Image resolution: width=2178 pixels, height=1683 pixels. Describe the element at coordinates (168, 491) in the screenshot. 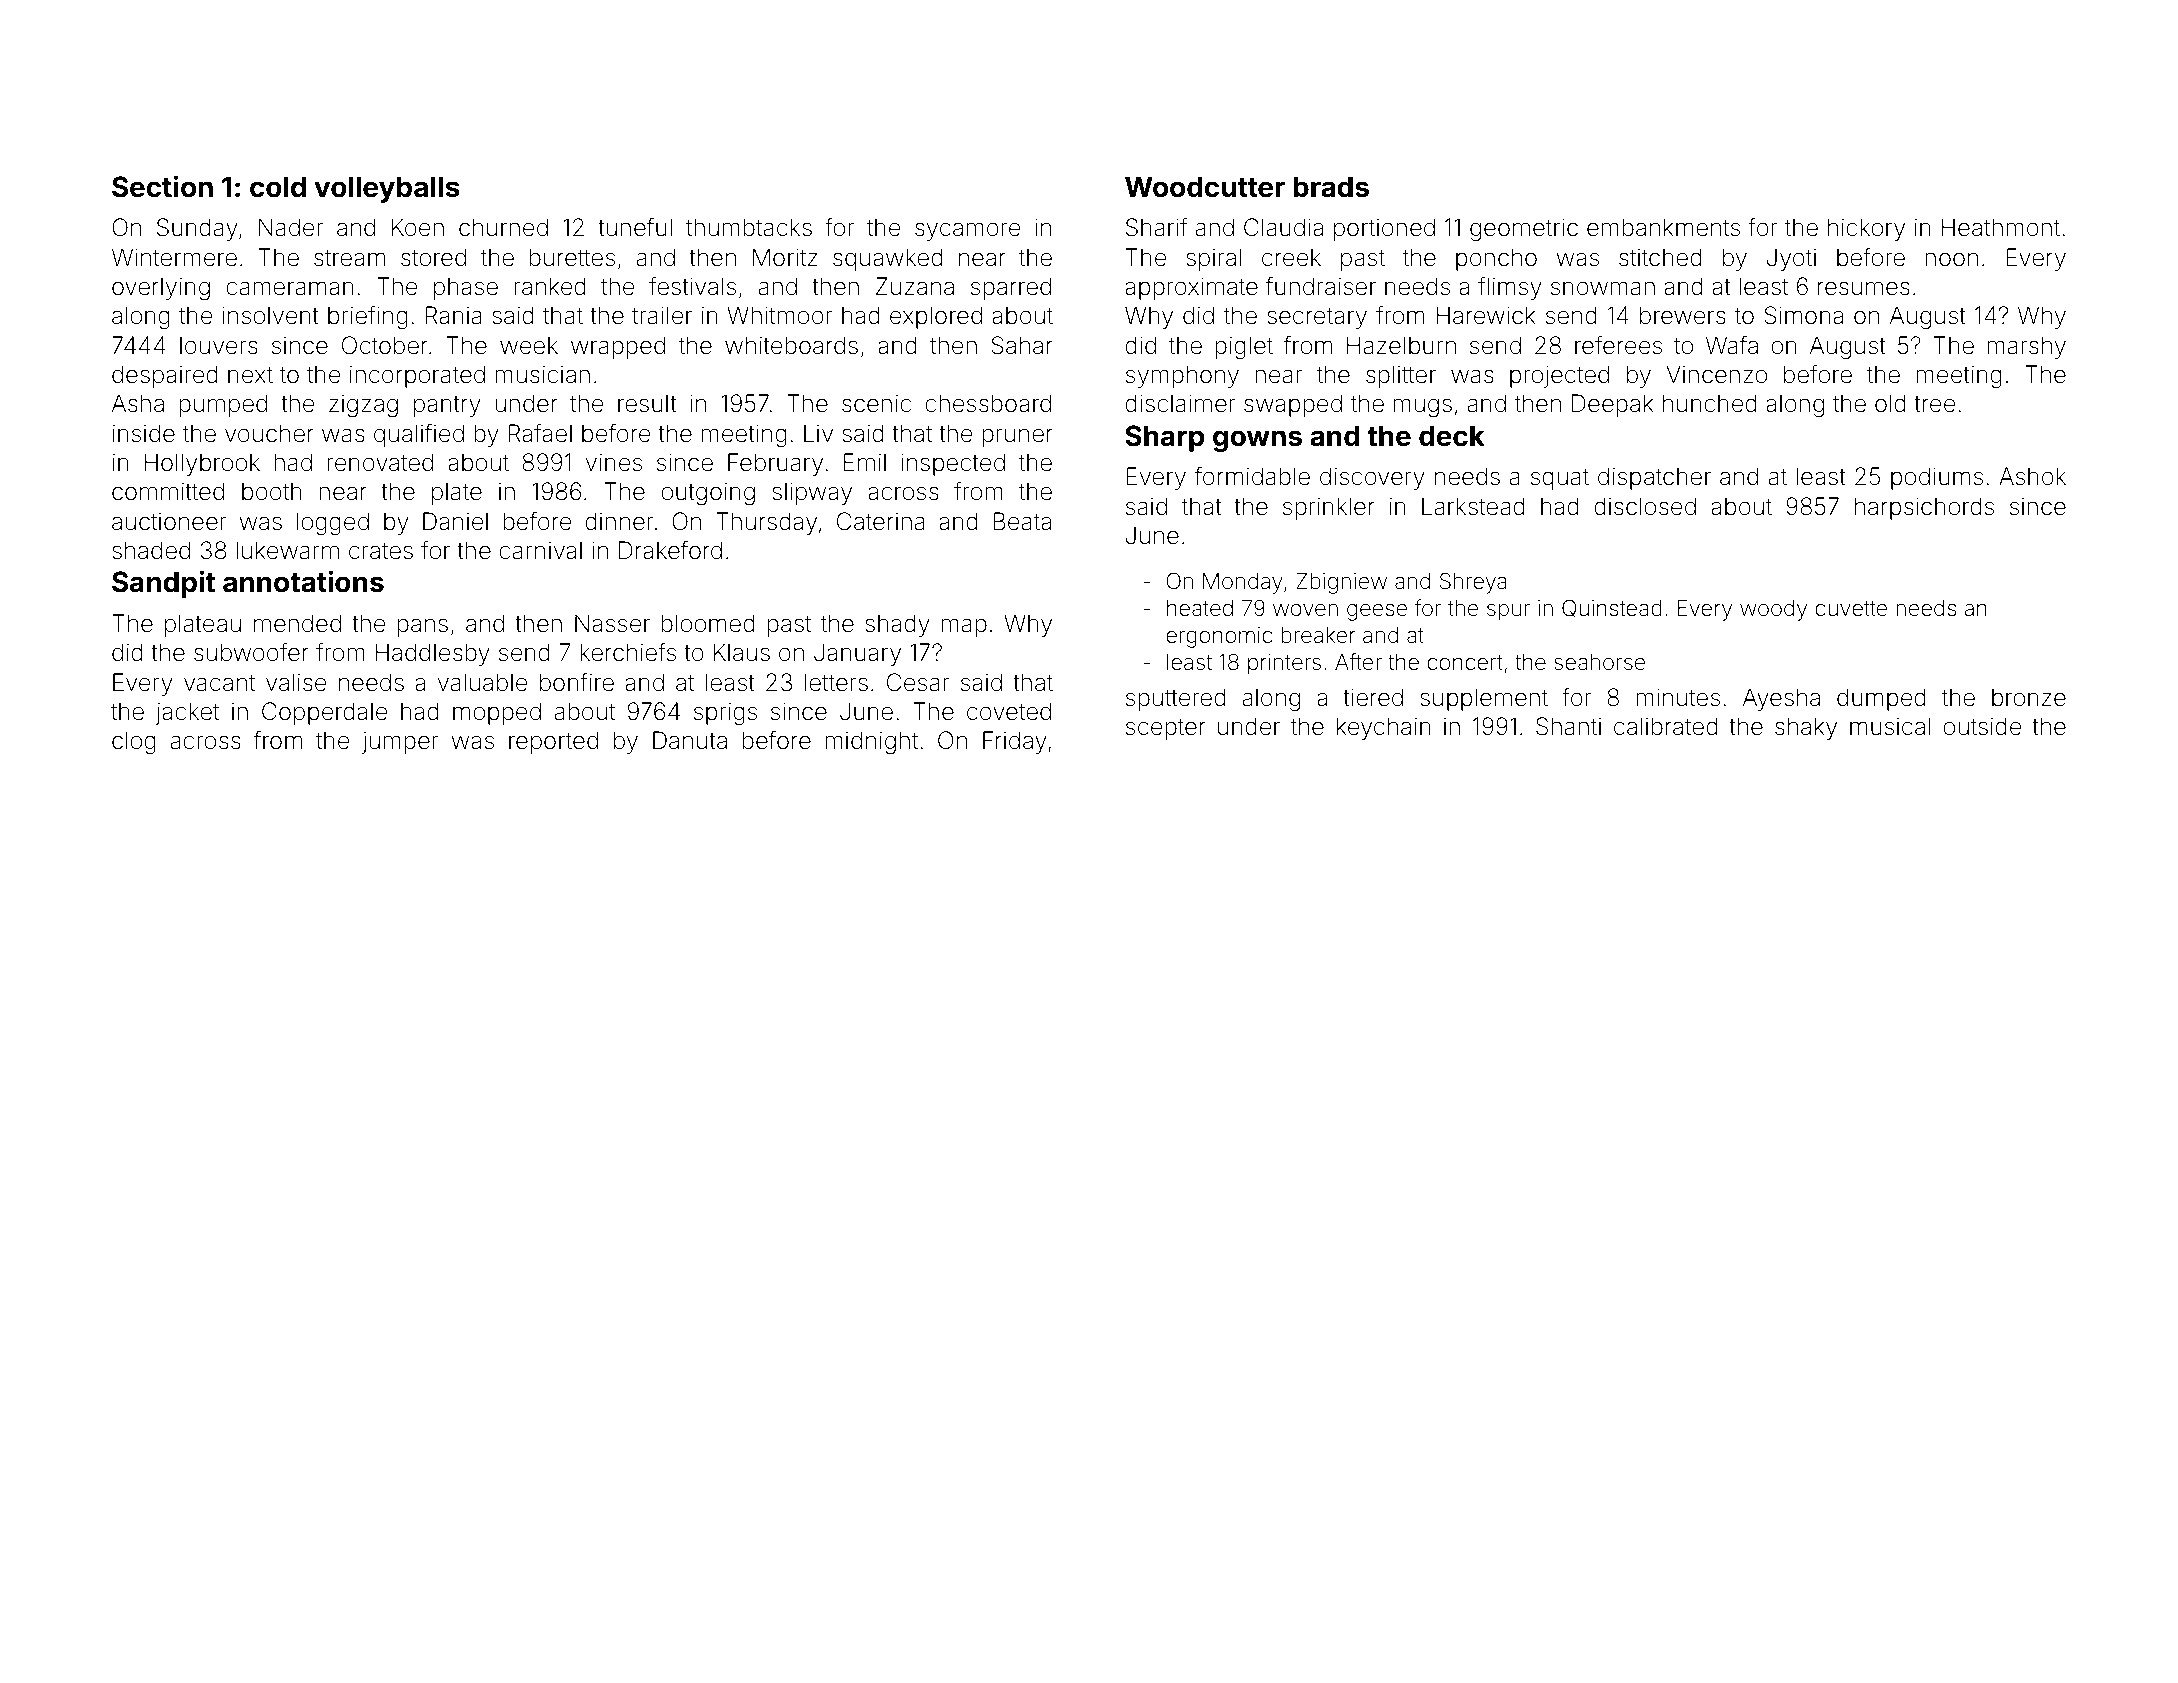

I see `committed` at that location.
